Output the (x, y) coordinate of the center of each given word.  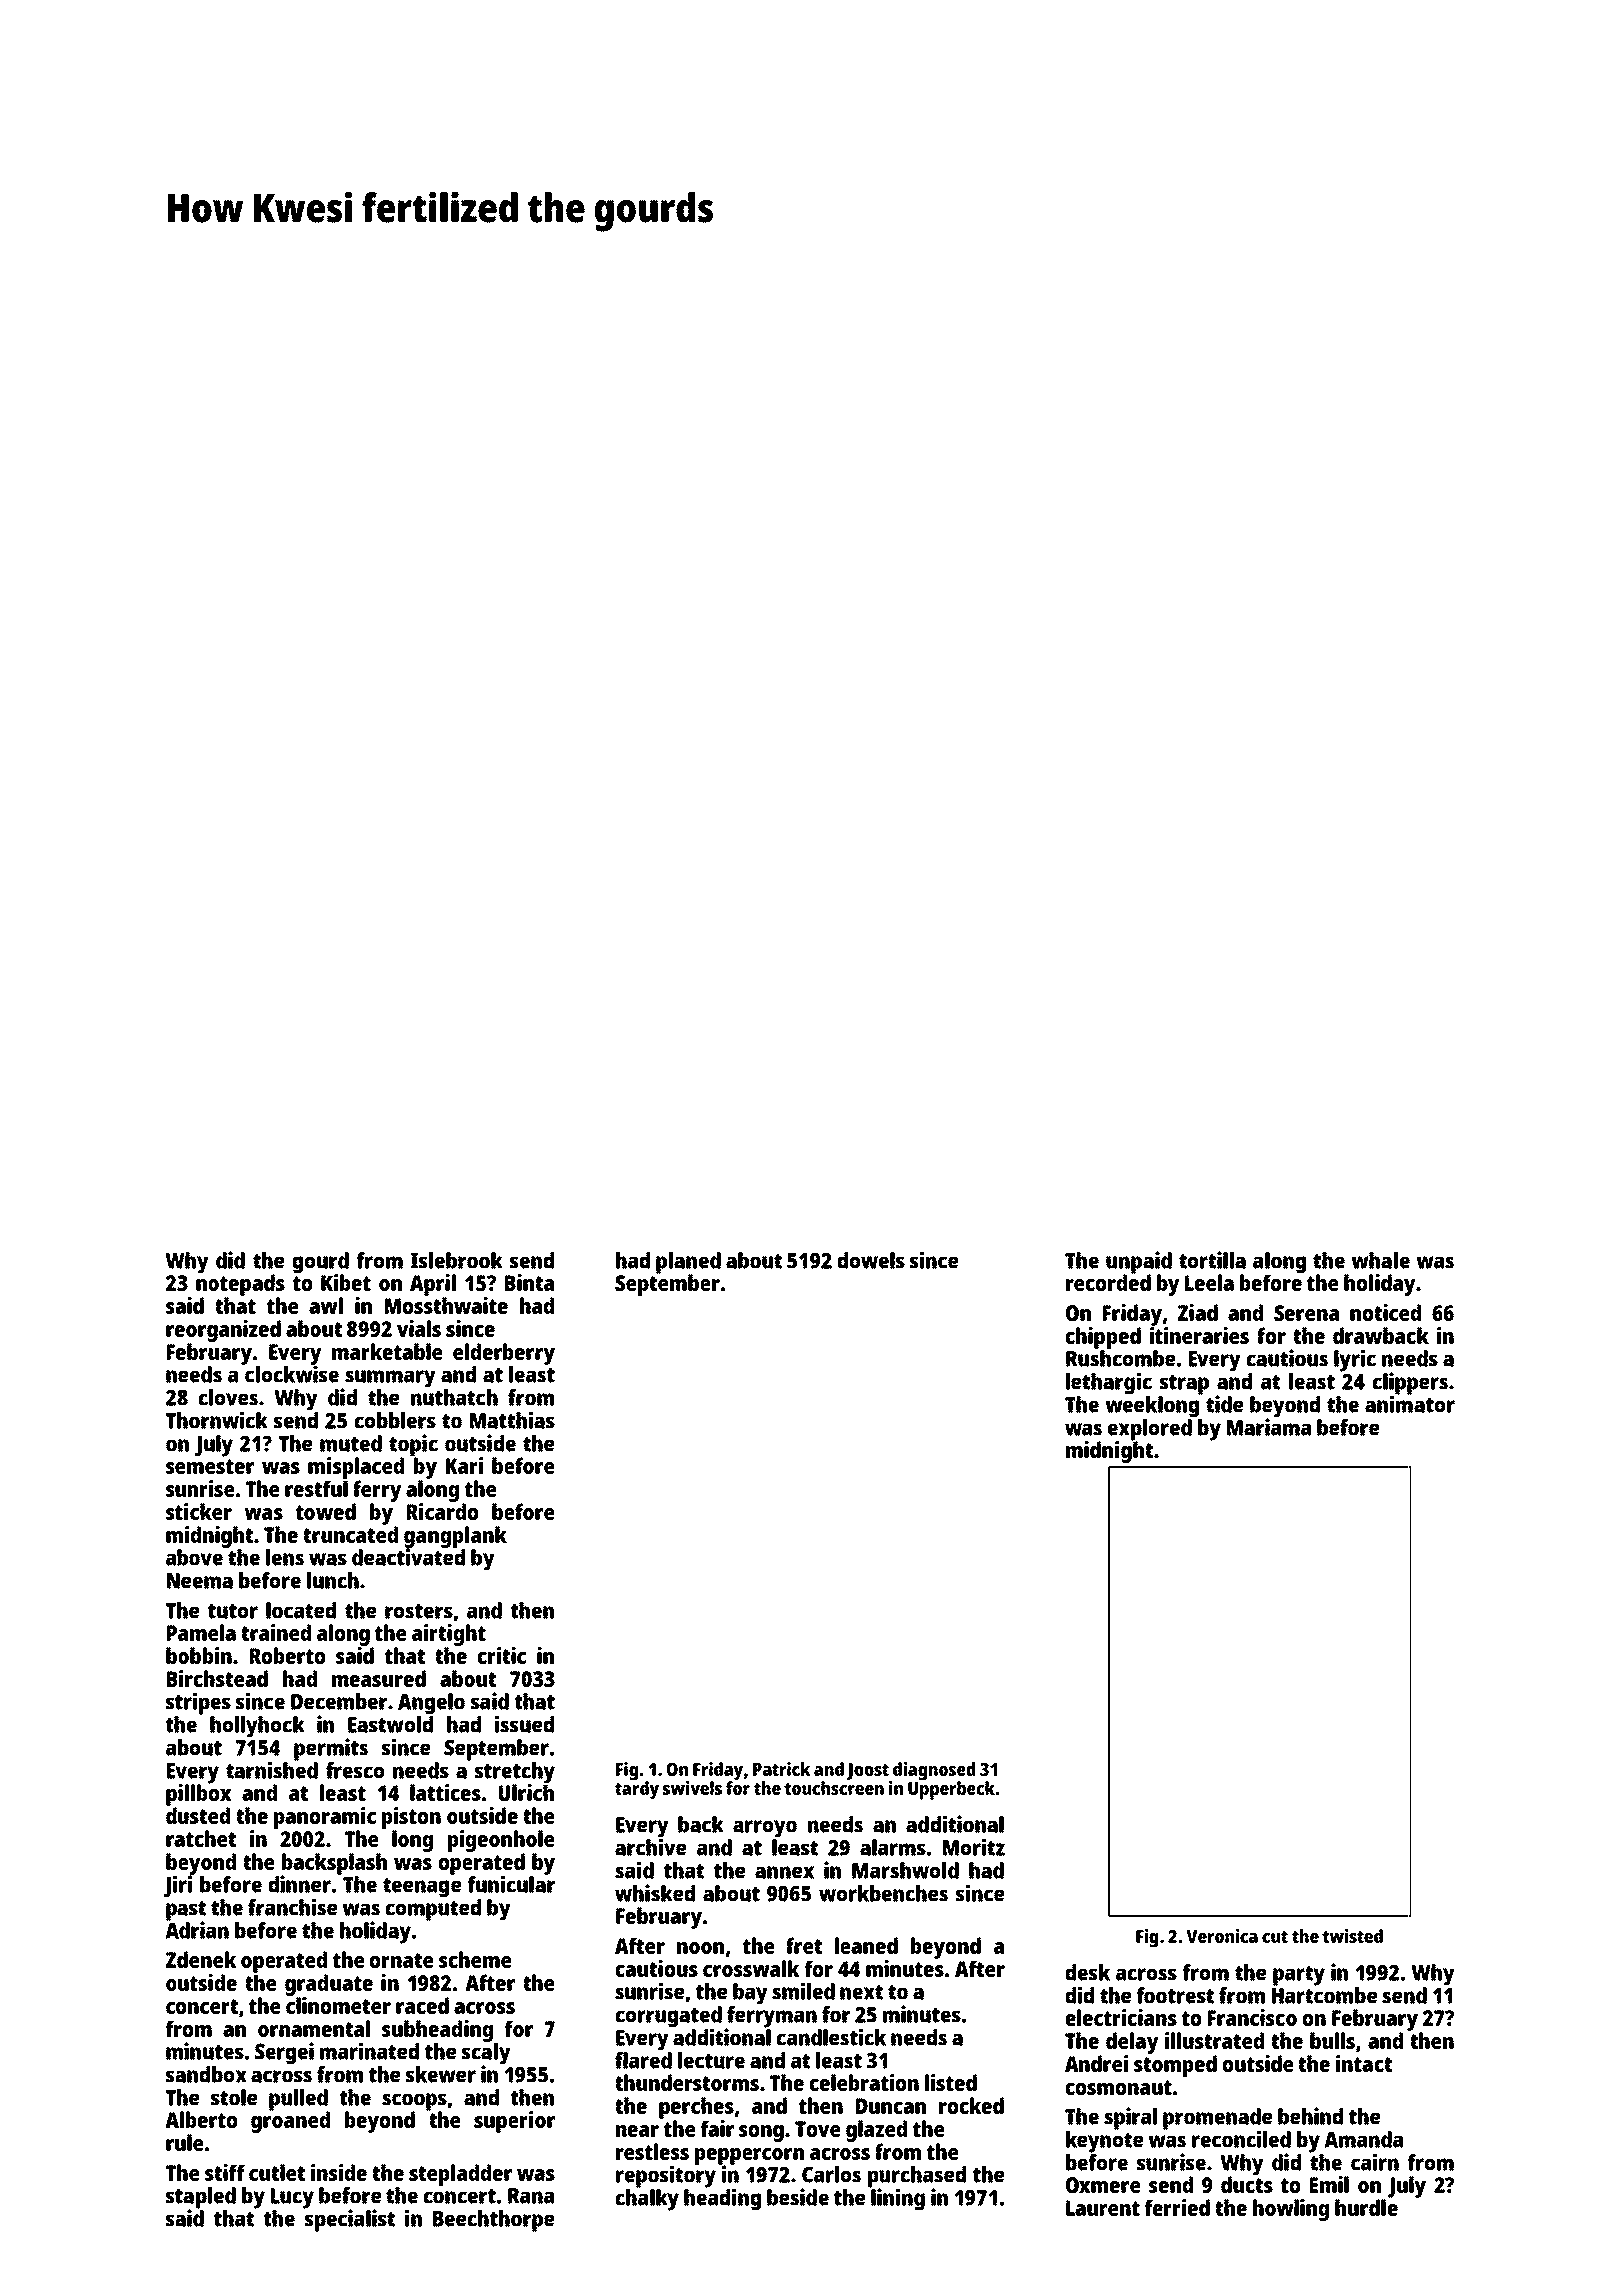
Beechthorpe (493, 2221)
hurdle (1366, 2207)
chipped (1103, 1338)
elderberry (504, 1354)
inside (339, 2172)
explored (1150, 1430)
